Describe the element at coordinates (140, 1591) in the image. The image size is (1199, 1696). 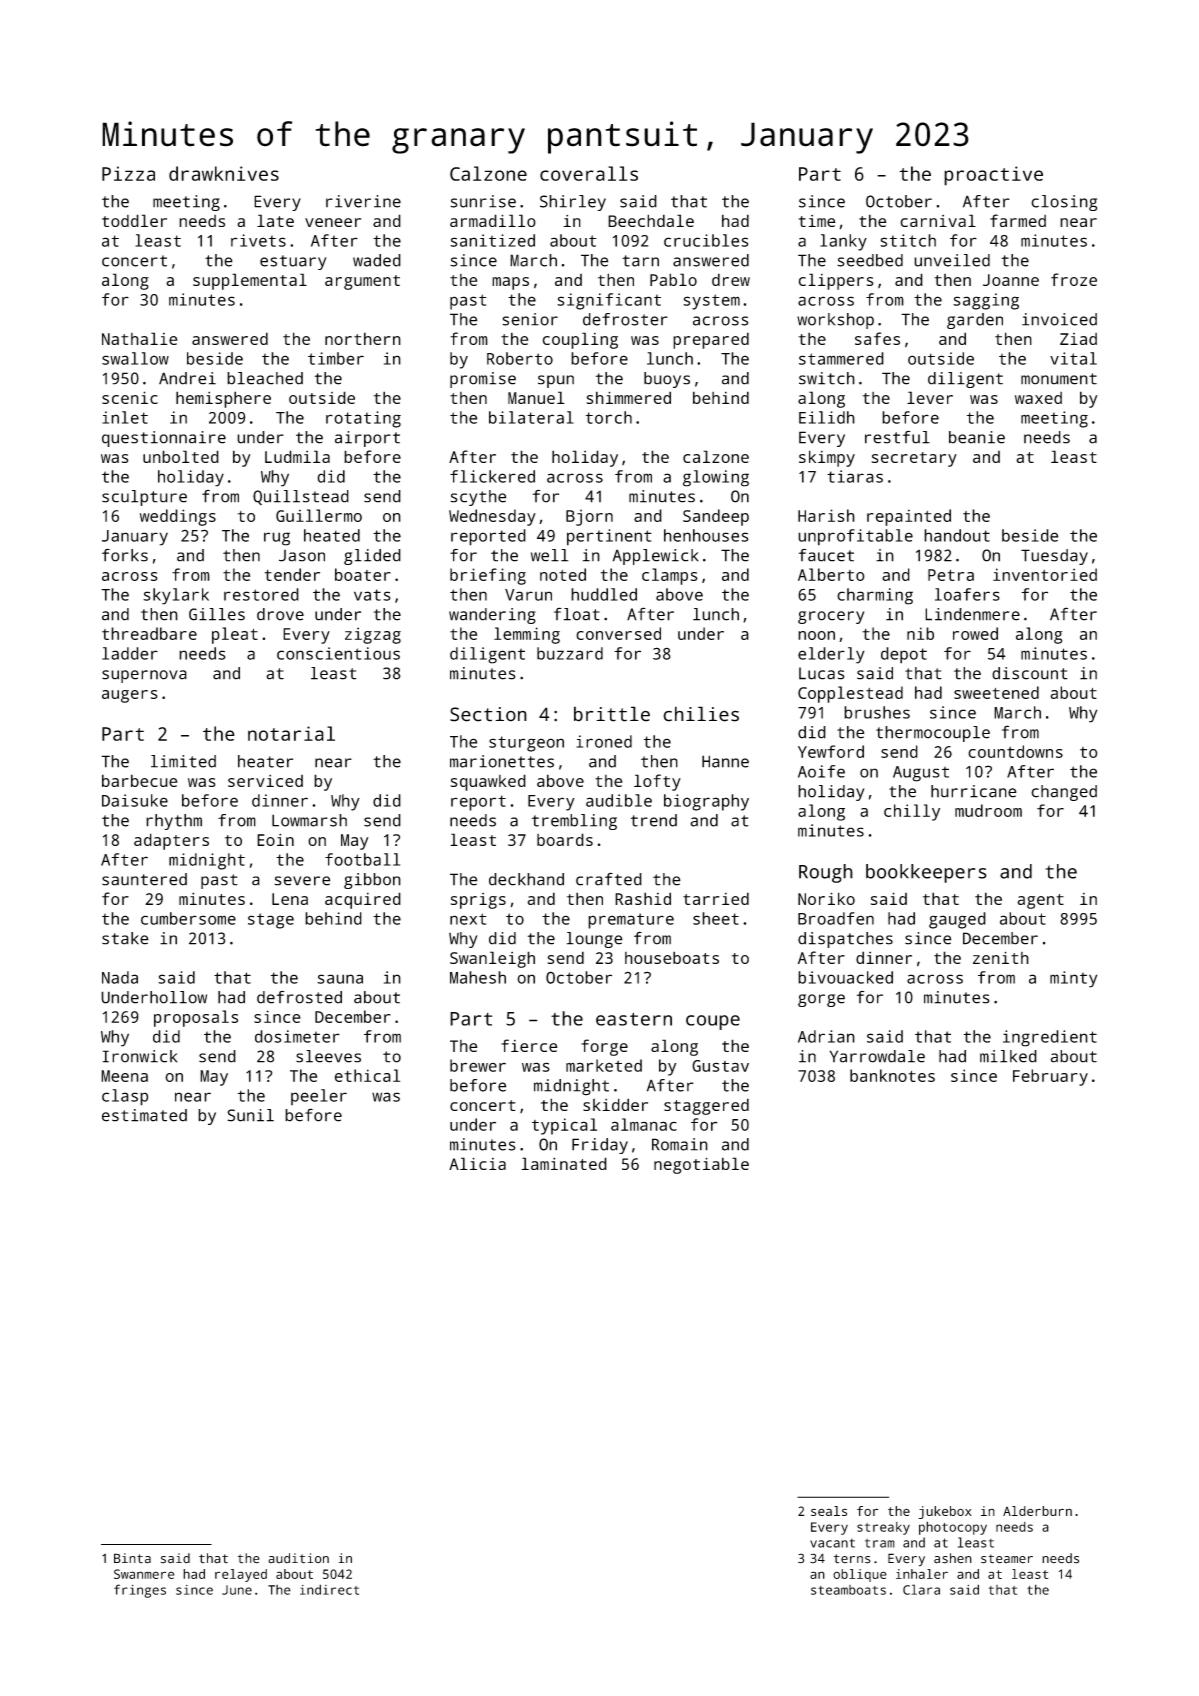
I see `fringes` at that location.
